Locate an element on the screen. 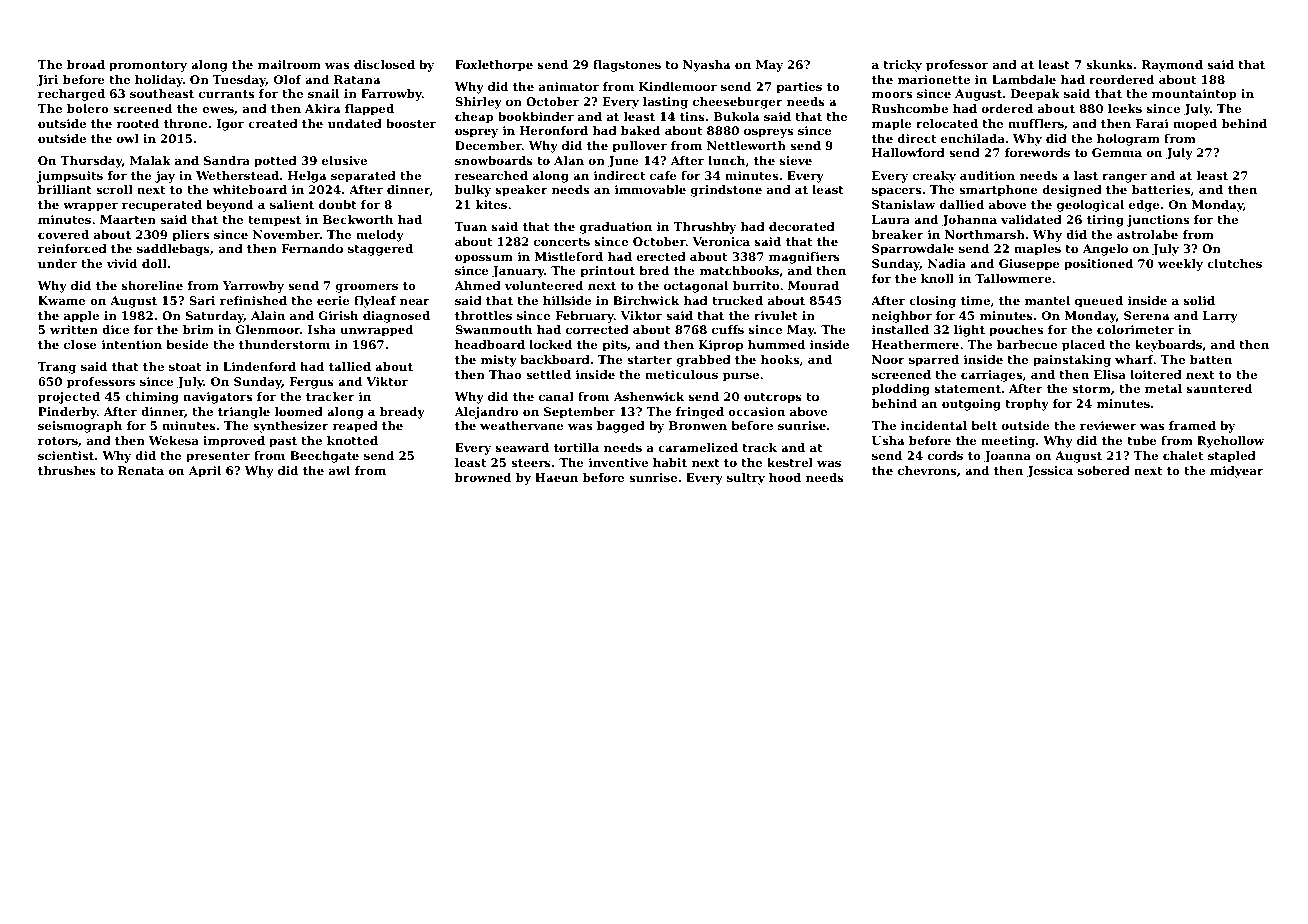 The width and height of the screenshot is (1308, 924). scientist is located at coordinates (66, 455).
